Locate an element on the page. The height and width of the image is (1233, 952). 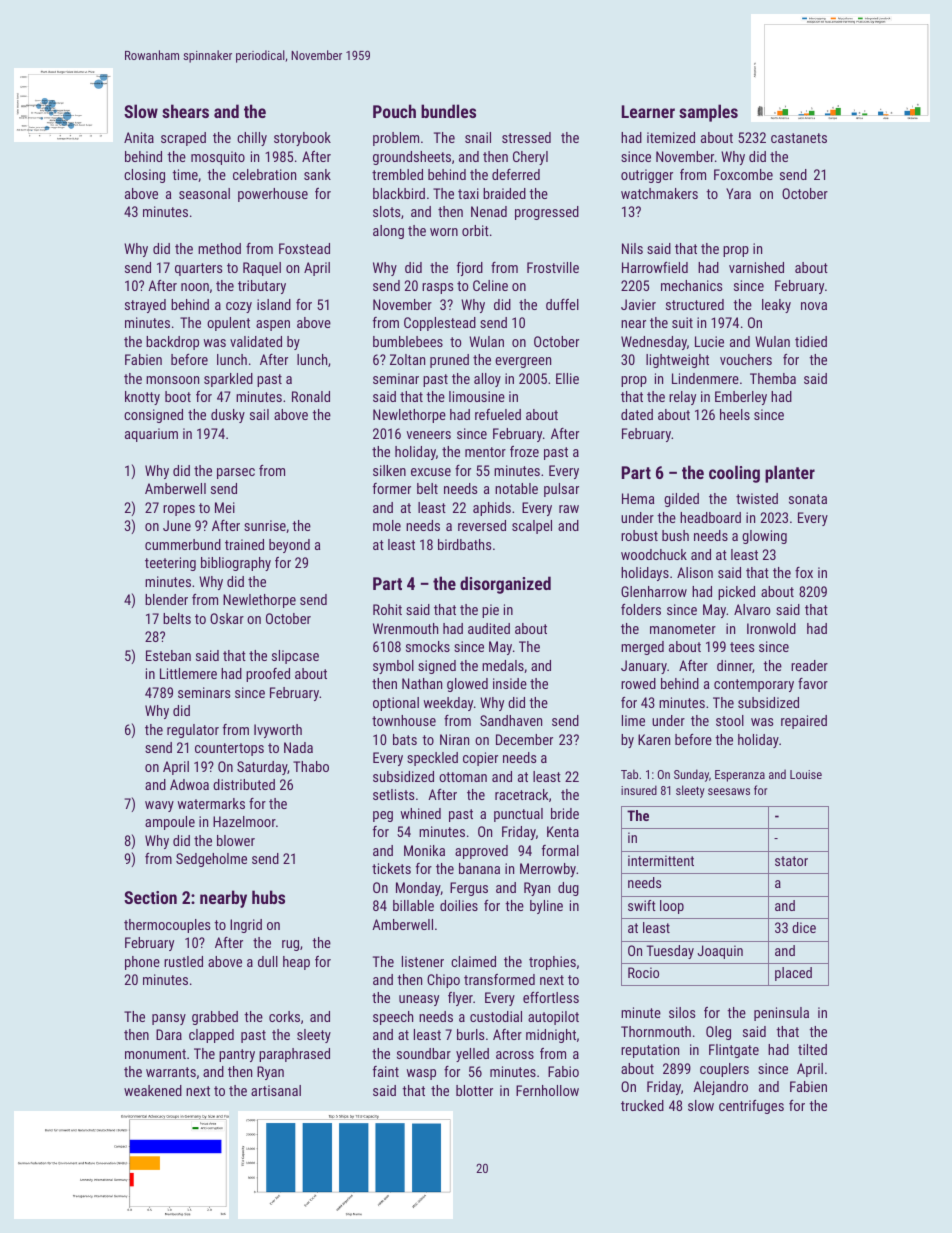
samples is located at coordinates (708, 113).
